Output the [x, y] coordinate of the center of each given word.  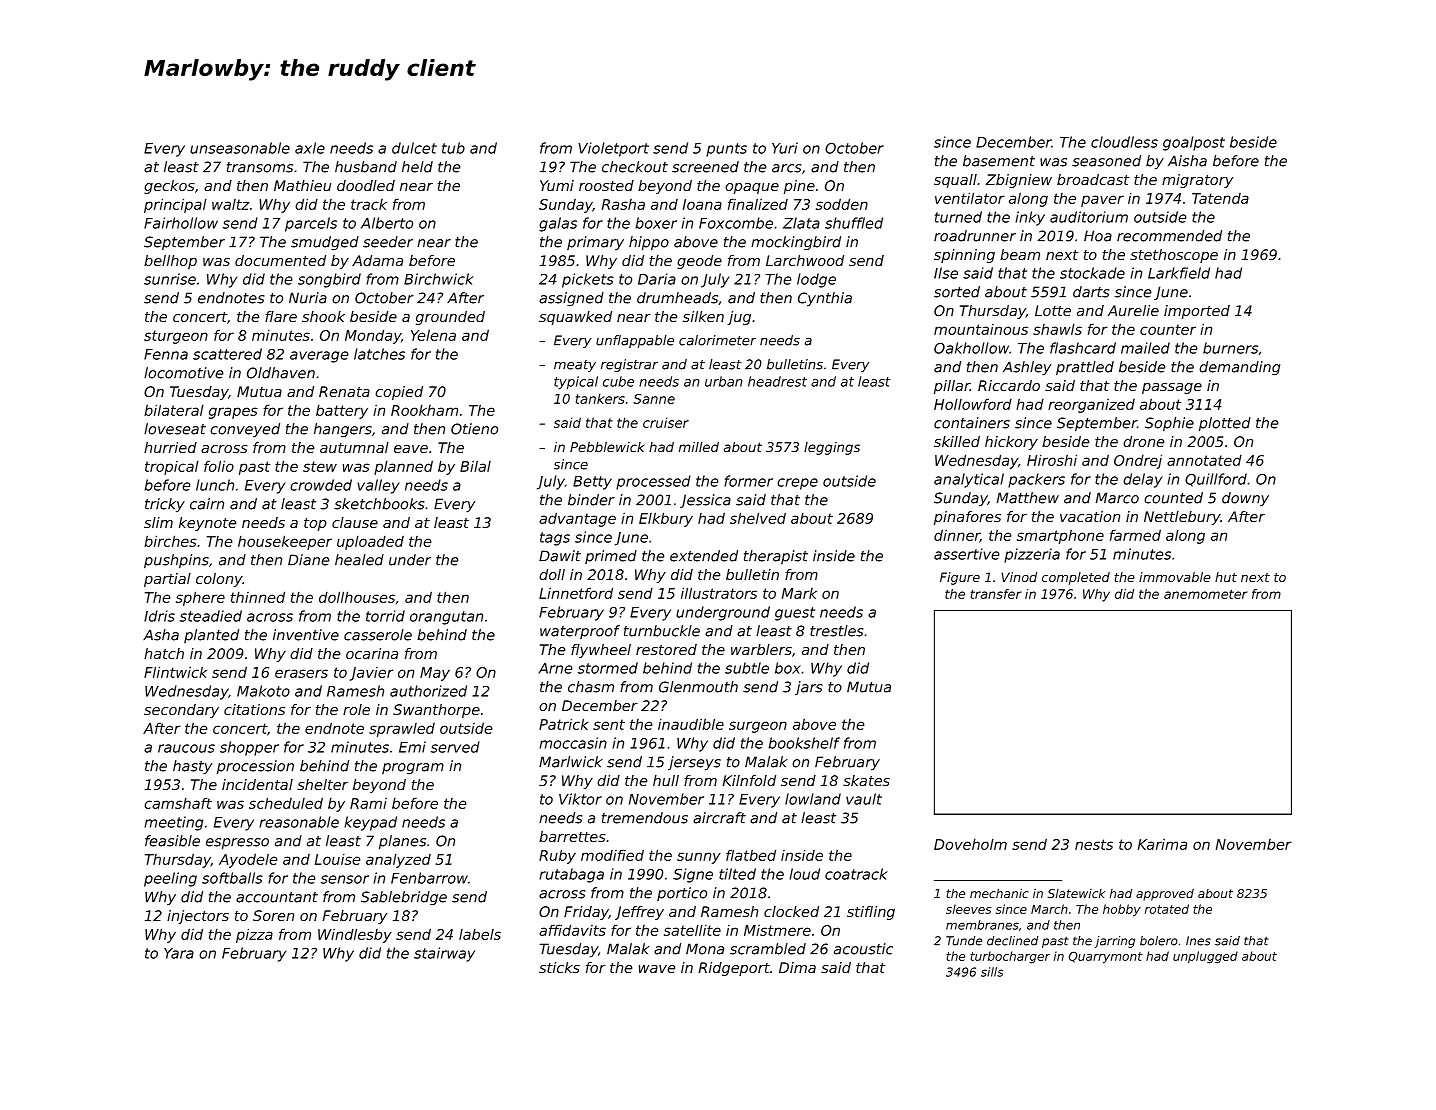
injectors [198, 917]
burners [1230, 348]
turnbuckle [662, 631]
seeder [388, 242]
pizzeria [1032, 555]
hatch [164, 653]
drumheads [677, 298]
